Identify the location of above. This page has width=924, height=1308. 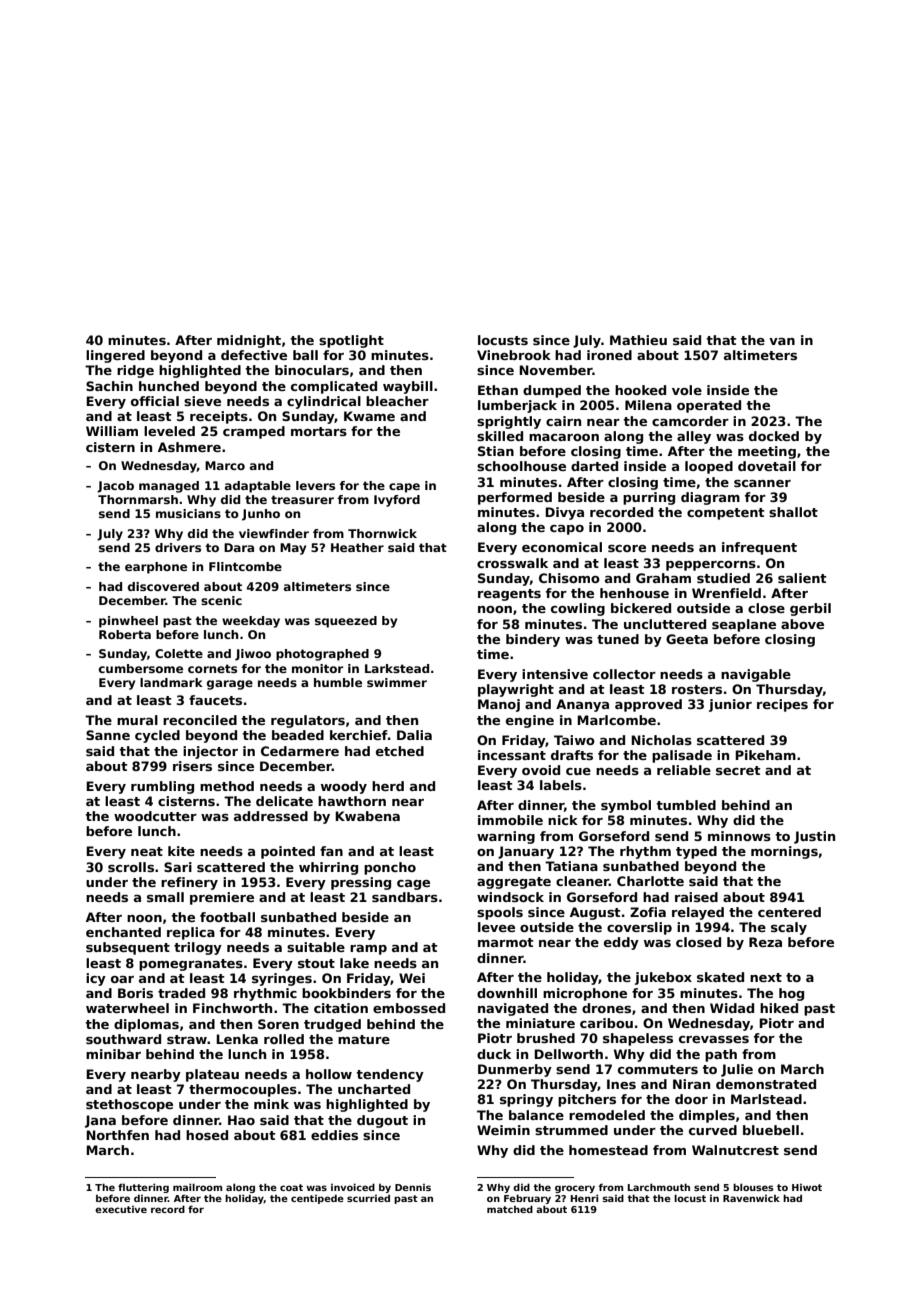
(802, 624).
